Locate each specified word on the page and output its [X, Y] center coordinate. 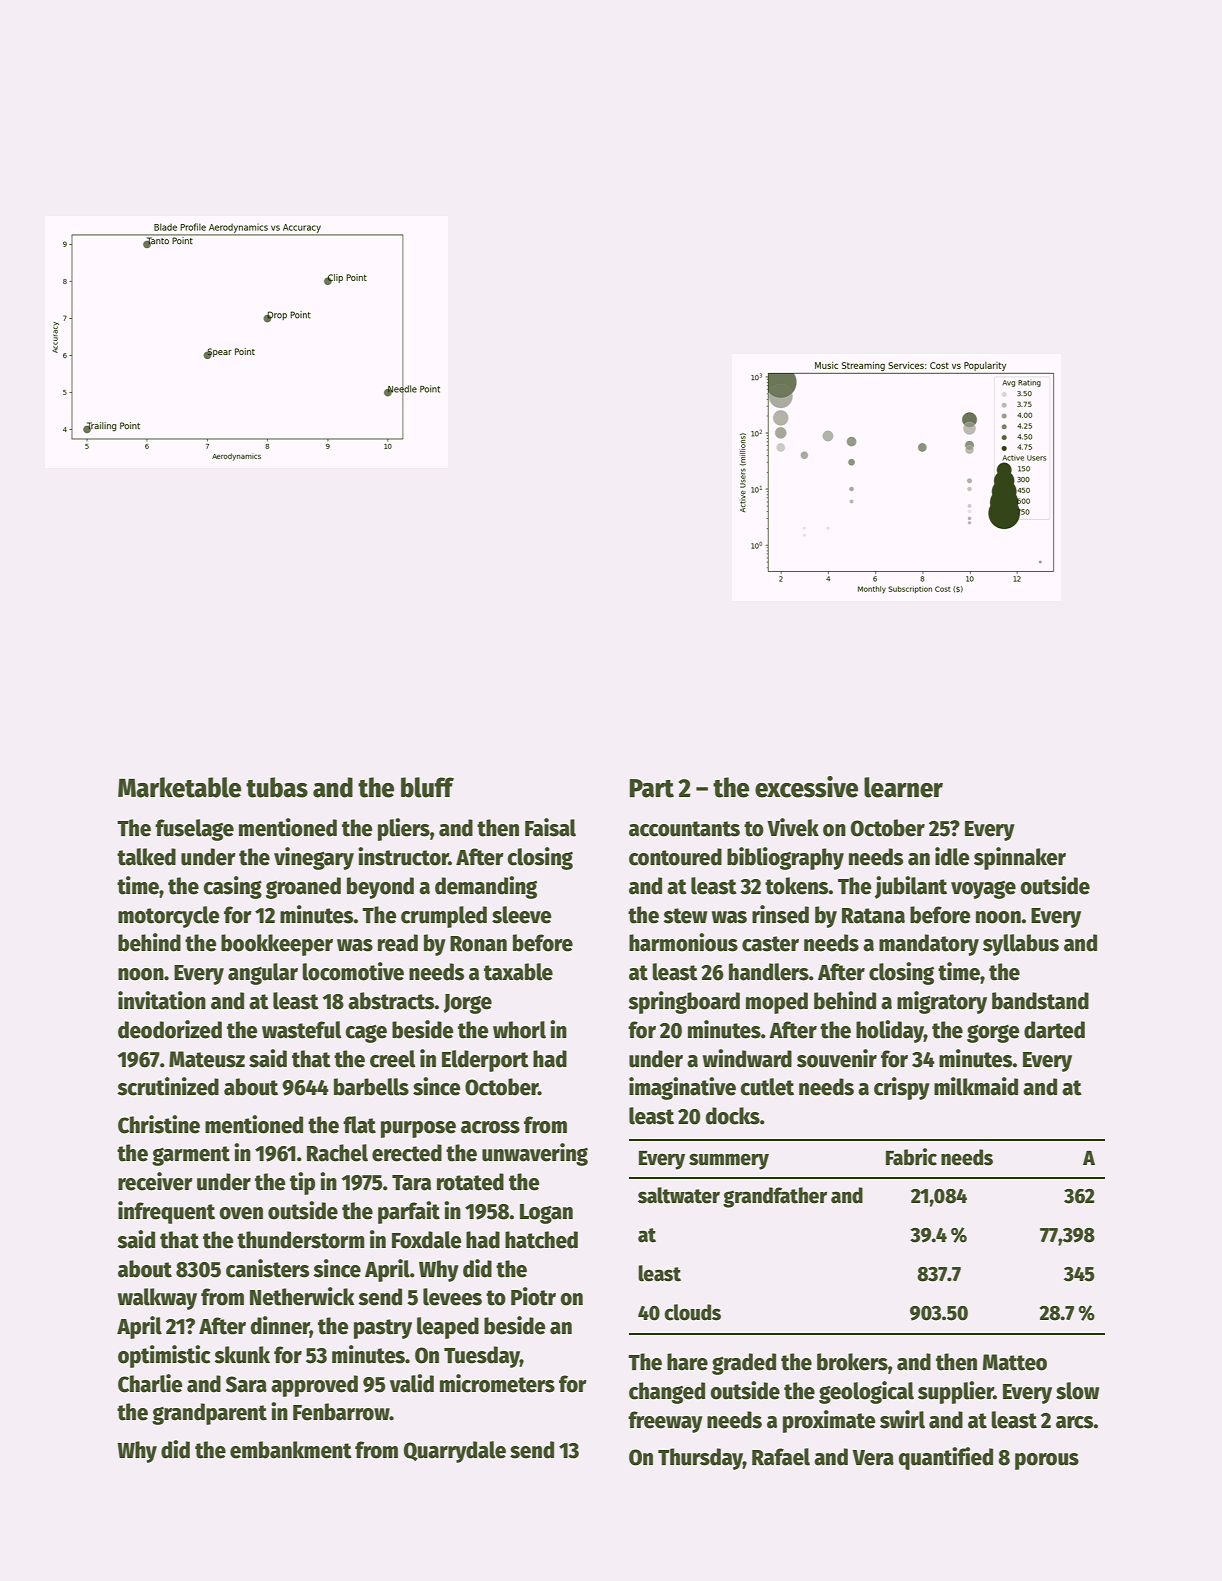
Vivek [793, 827]
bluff [427, 787]
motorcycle [169, 917]
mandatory [929, 945]
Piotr [533, 1296]
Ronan [478, 944]
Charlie [150, 1383]
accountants [684, 829]
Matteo [1015, 1362]
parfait [409, 1212]
